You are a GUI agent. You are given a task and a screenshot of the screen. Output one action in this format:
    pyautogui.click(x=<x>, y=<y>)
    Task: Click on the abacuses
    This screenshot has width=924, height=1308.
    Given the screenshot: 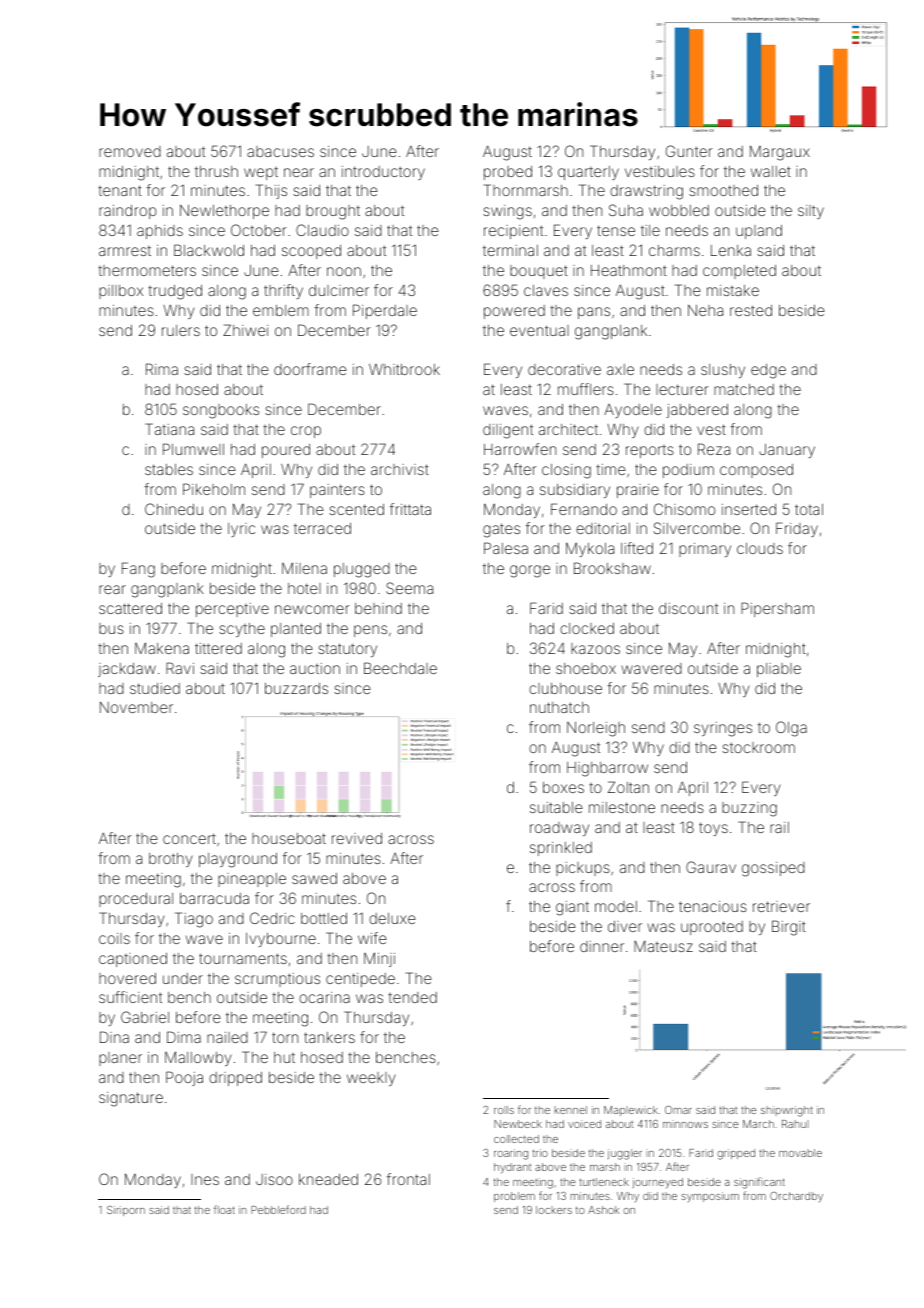 What is the action you would take?
    pyautogui.click(x=280, y=151)
